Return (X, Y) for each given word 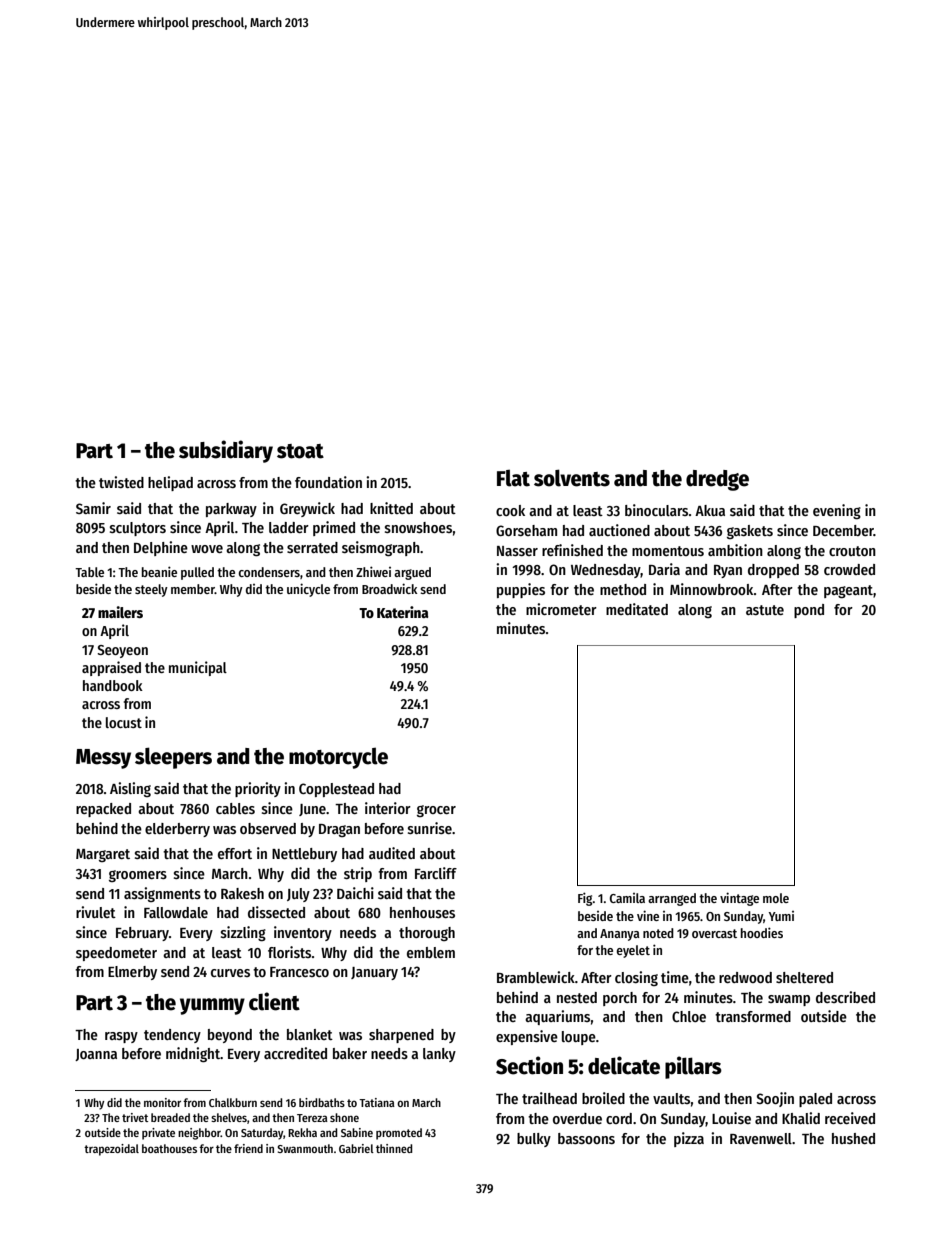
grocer (436, 811)
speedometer (116, 954)
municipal (198, 668)
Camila (627, 898)
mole (776, 898)
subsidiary (226, 451)
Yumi (781, 916)
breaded (170, 1117)
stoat (300, 451)
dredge (717, 480)
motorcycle (338, 758)
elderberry (177, 830)
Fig (585, 899)
